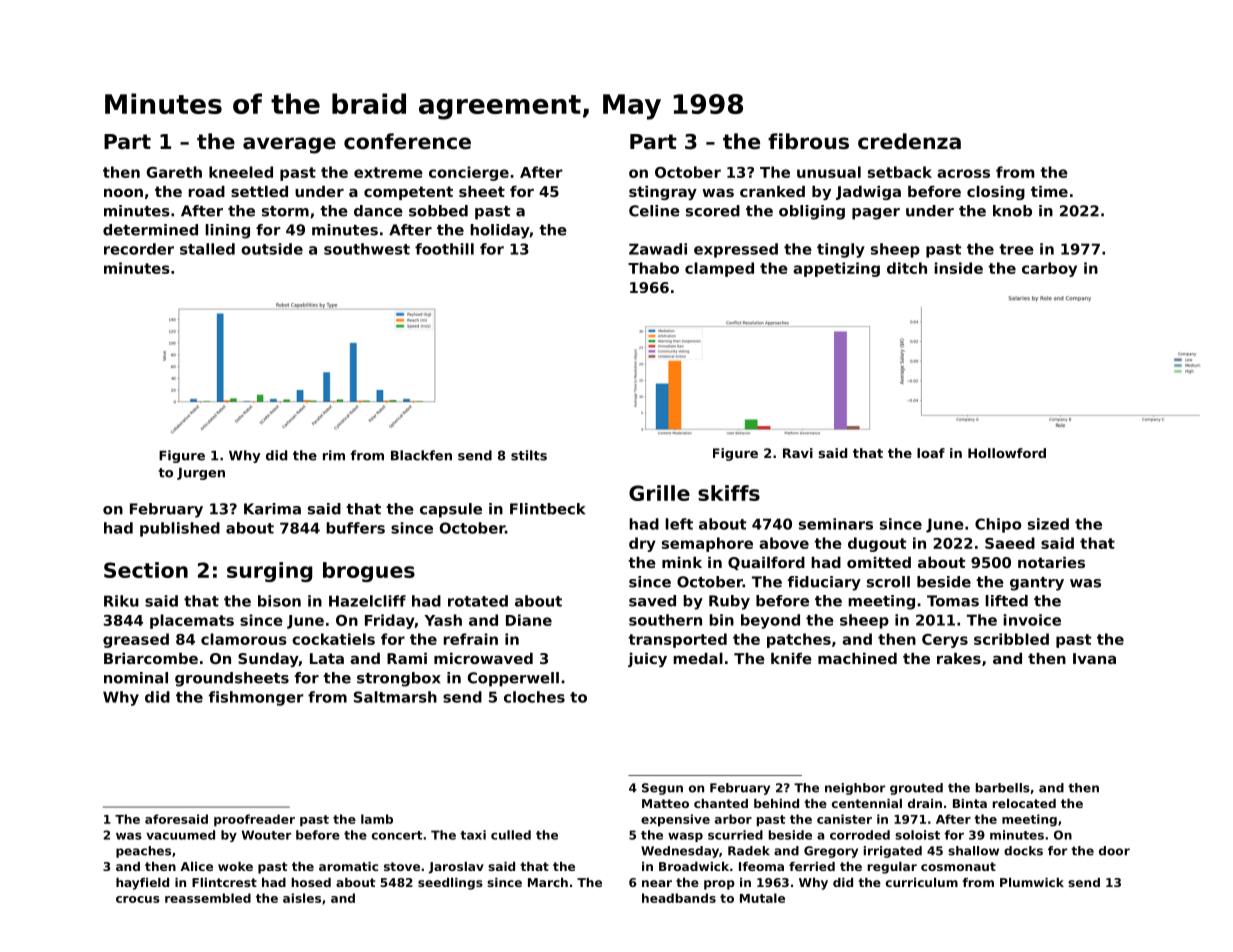 This image has height=952, width=1233. I want to click on inside, so click(958, 268).
